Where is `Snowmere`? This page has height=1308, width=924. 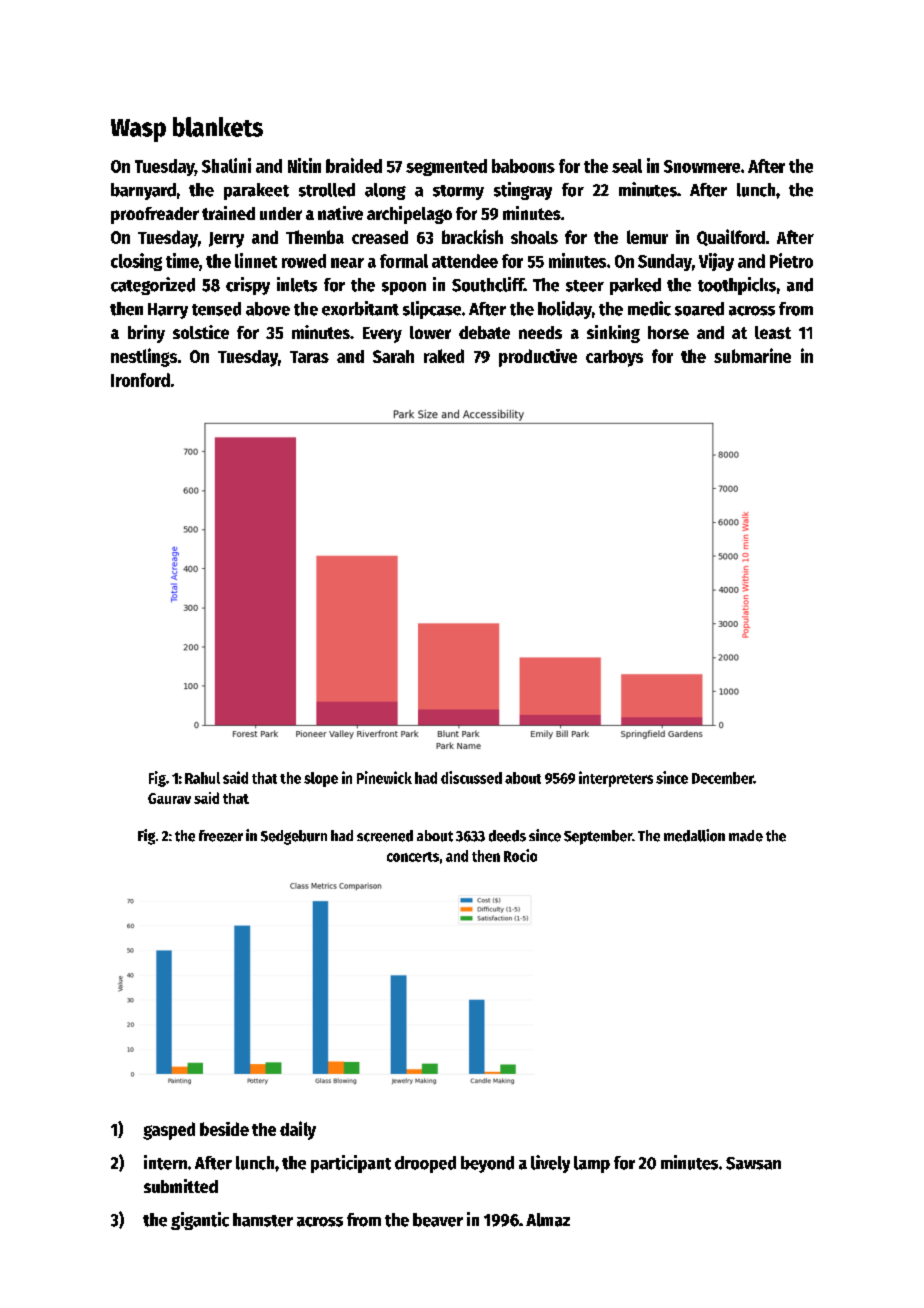
Snowmere is located at coordinates (702, 166).
